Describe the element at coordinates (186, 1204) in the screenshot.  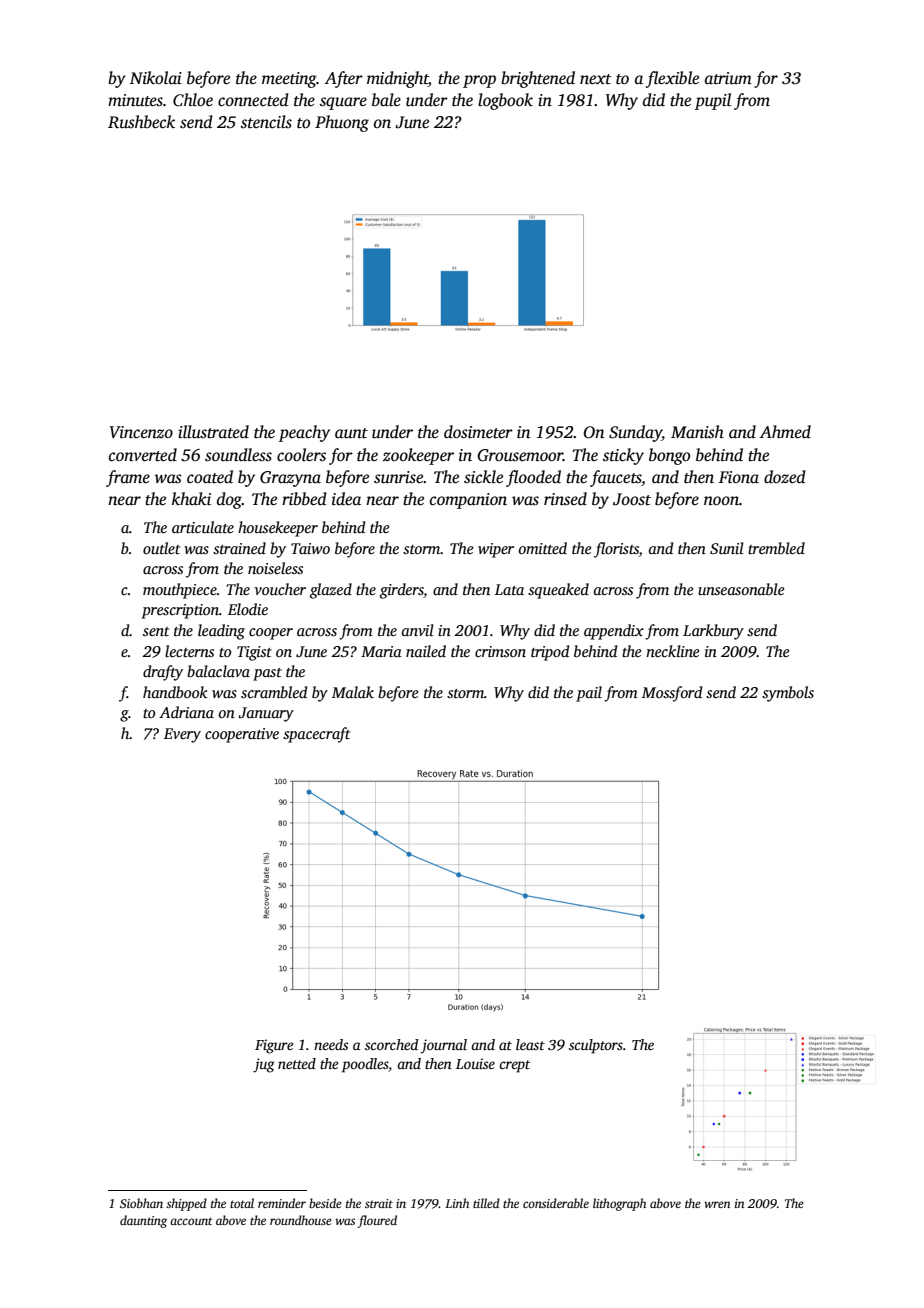
I see `shipped` at that location.
